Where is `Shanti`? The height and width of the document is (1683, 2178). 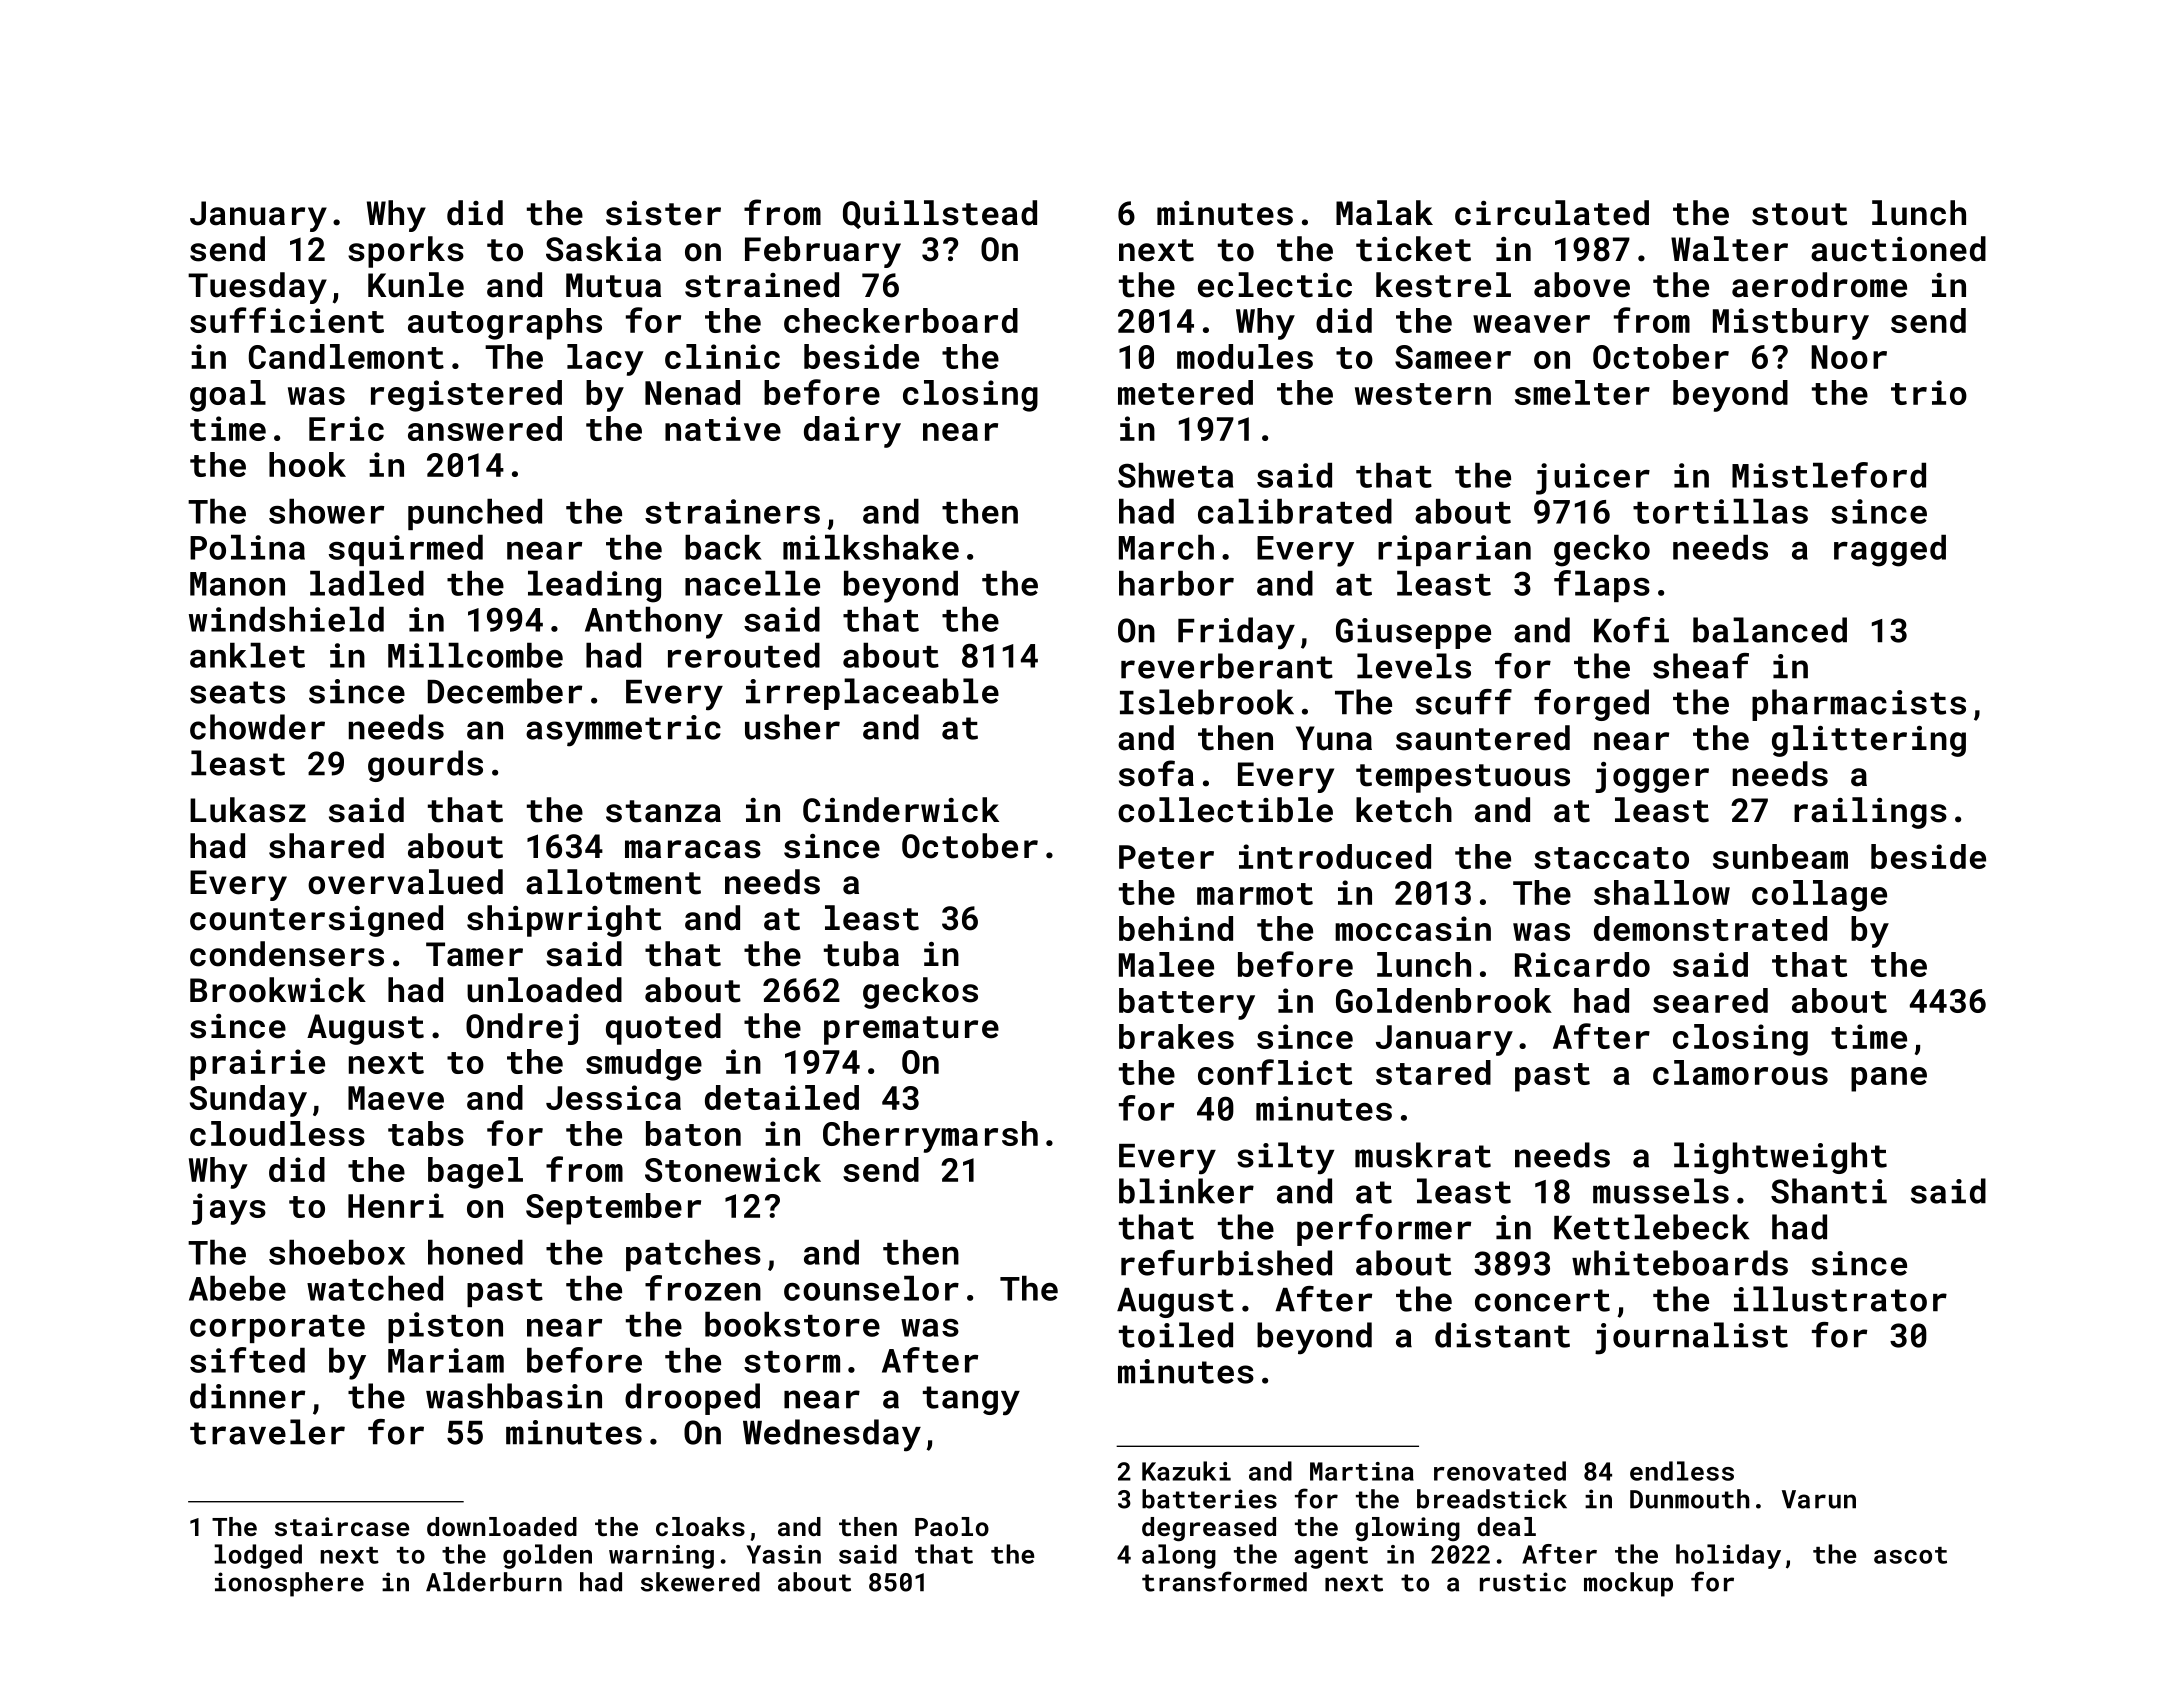
Shanti is located at coordinates (1829, 1191).
